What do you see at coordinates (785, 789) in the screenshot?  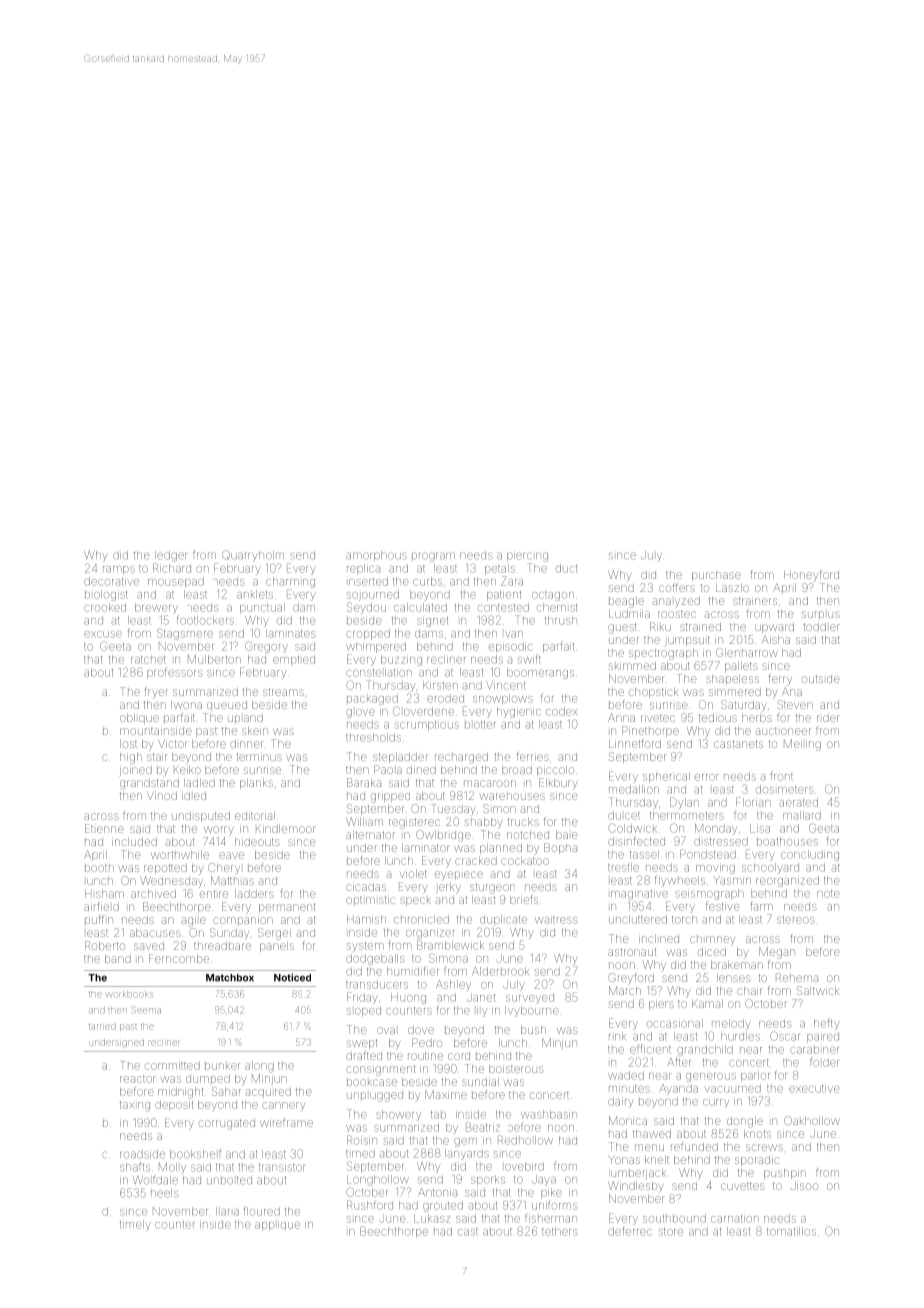 I see `dosimeters` at bounding box center [785, 789].
